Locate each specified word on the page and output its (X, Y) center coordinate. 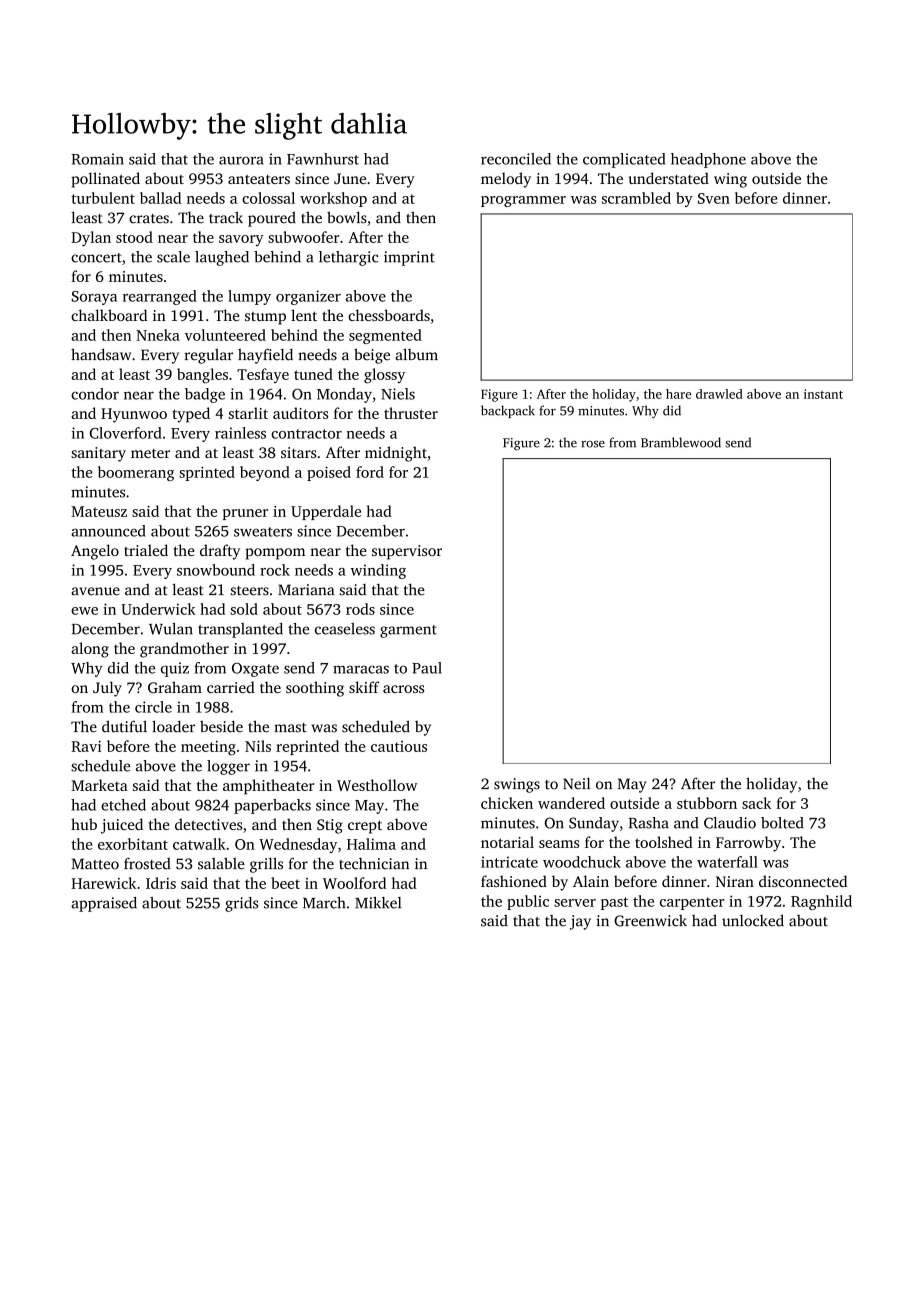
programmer (523, 201)
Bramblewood (681, 442)
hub (84, 824)
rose (593, 444)
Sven (714, 198)
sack (756, 803)
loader (173, 726)
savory (241, 240)
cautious (399, 746)
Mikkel (378, 903)
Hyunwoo (134, 415)
